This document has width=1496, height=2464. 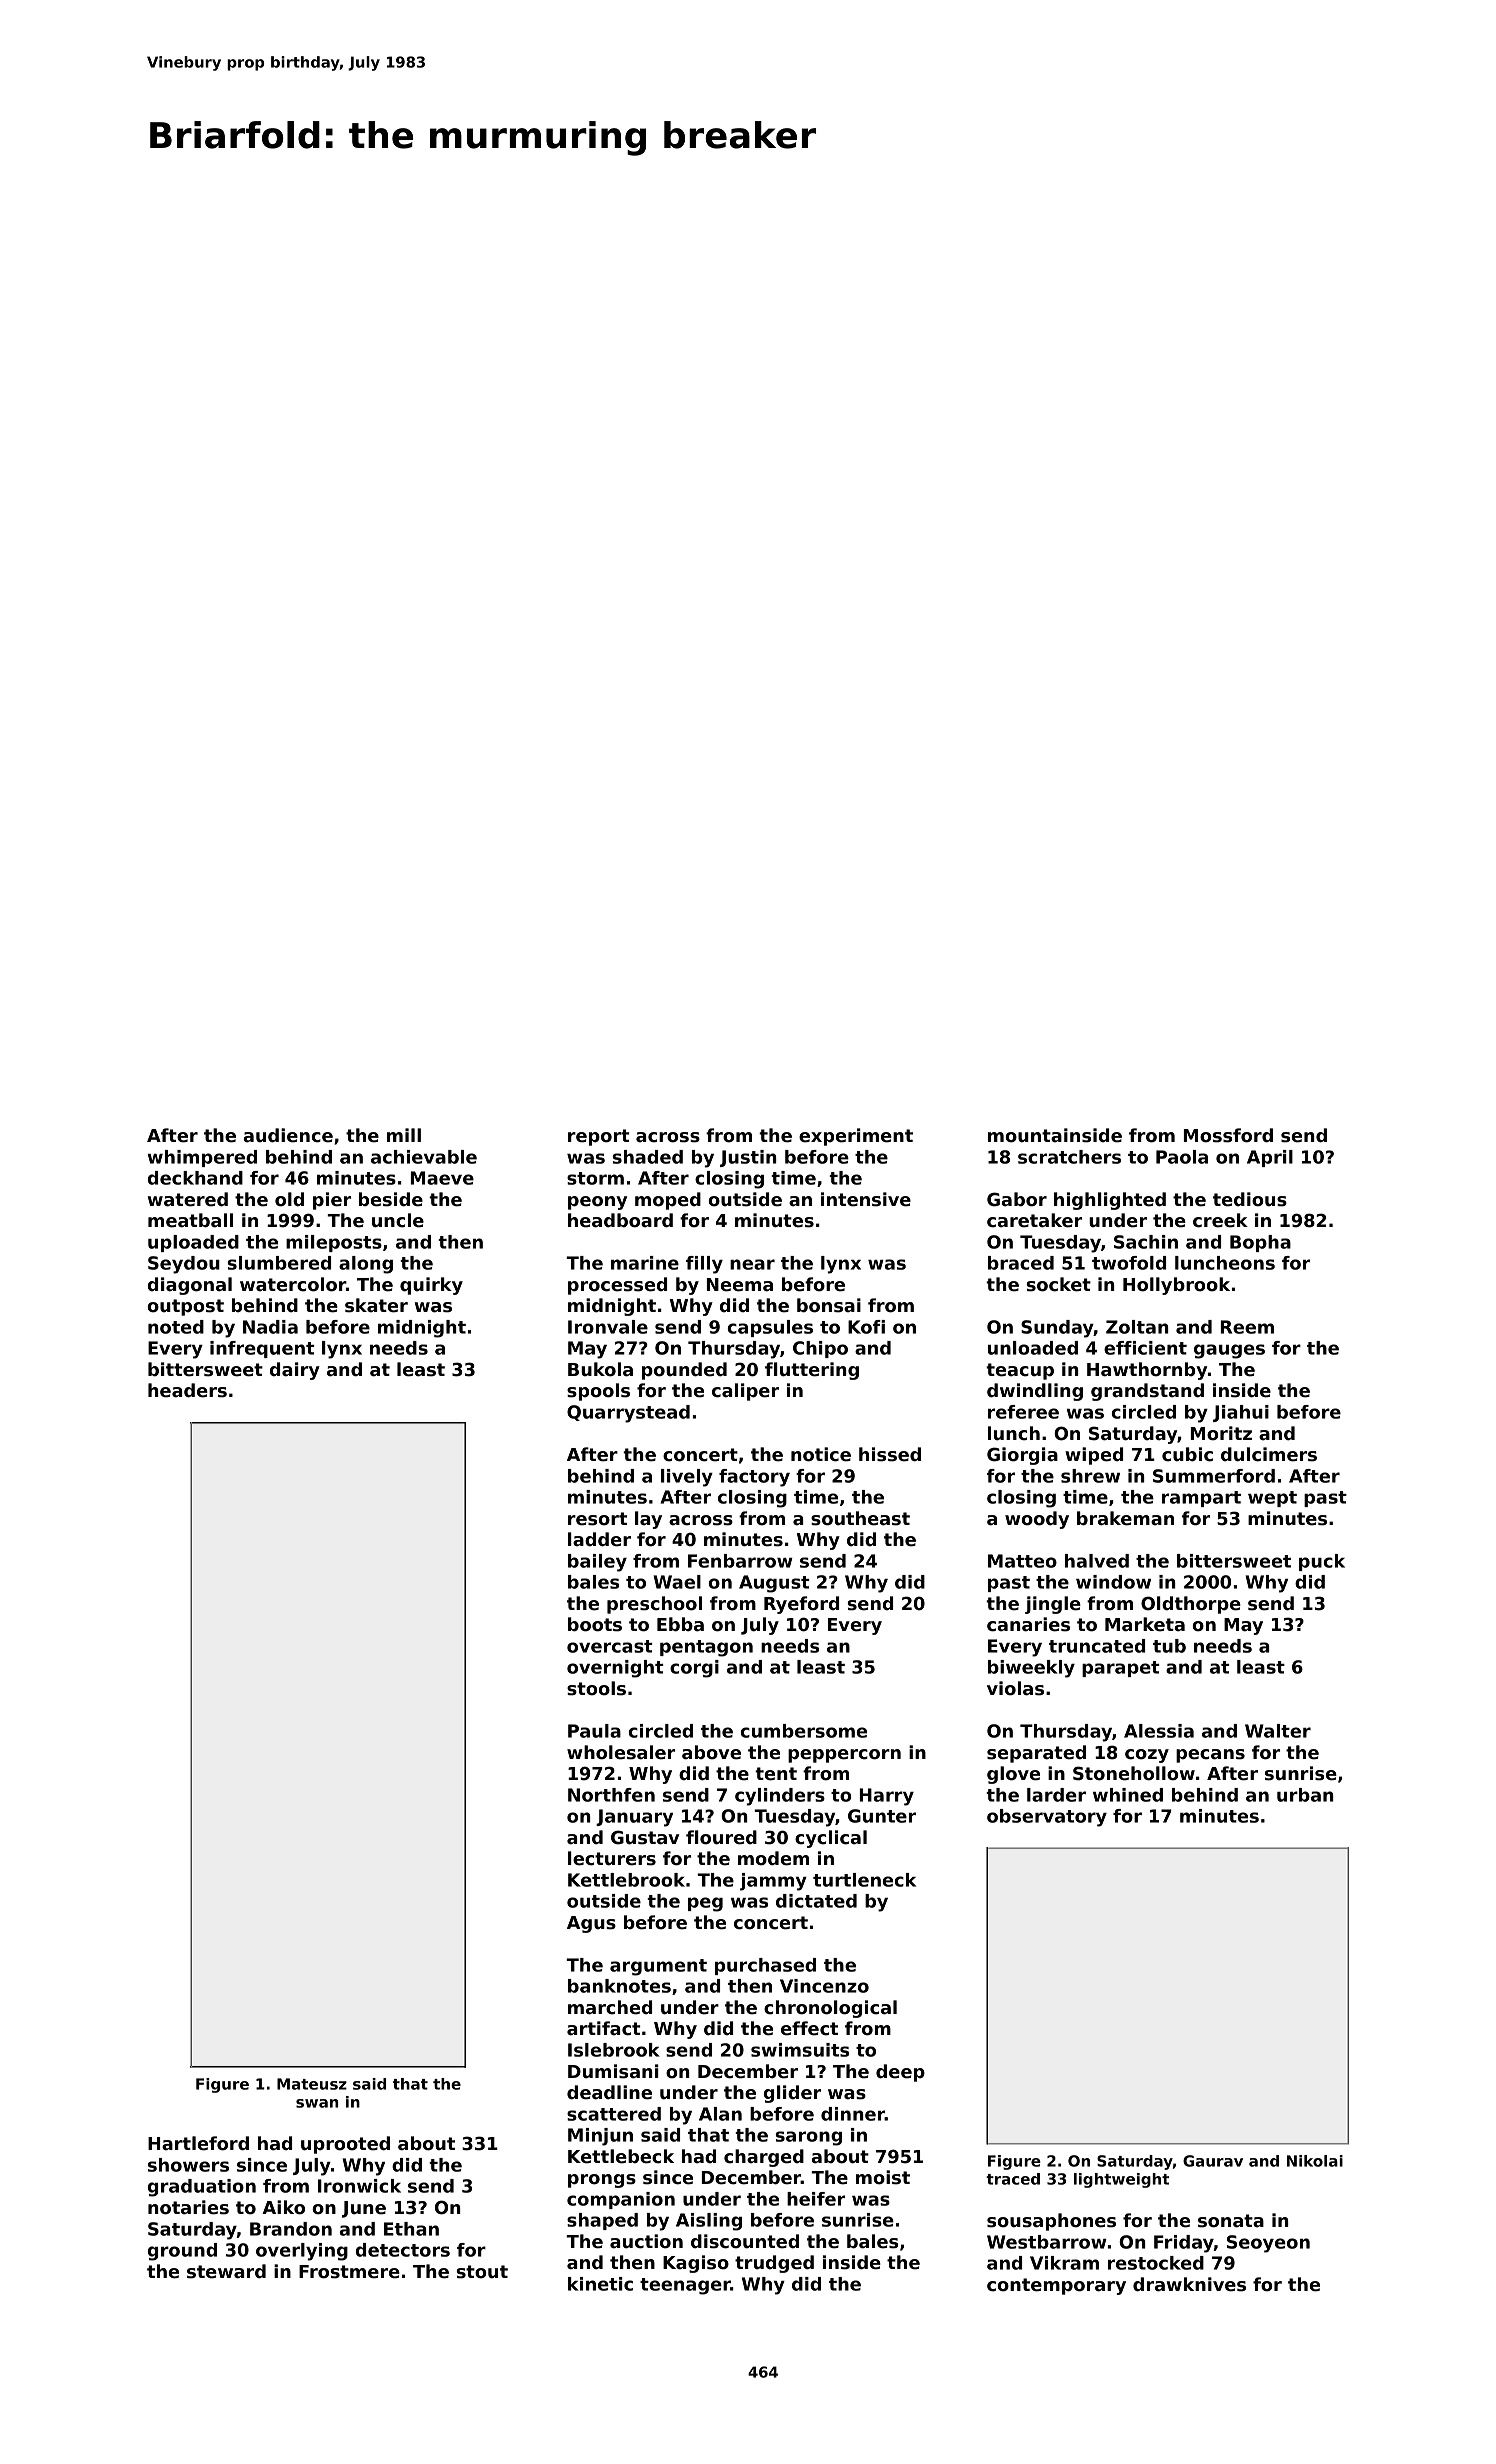 I want to click on teenager, so click(x=685, y=2286).
